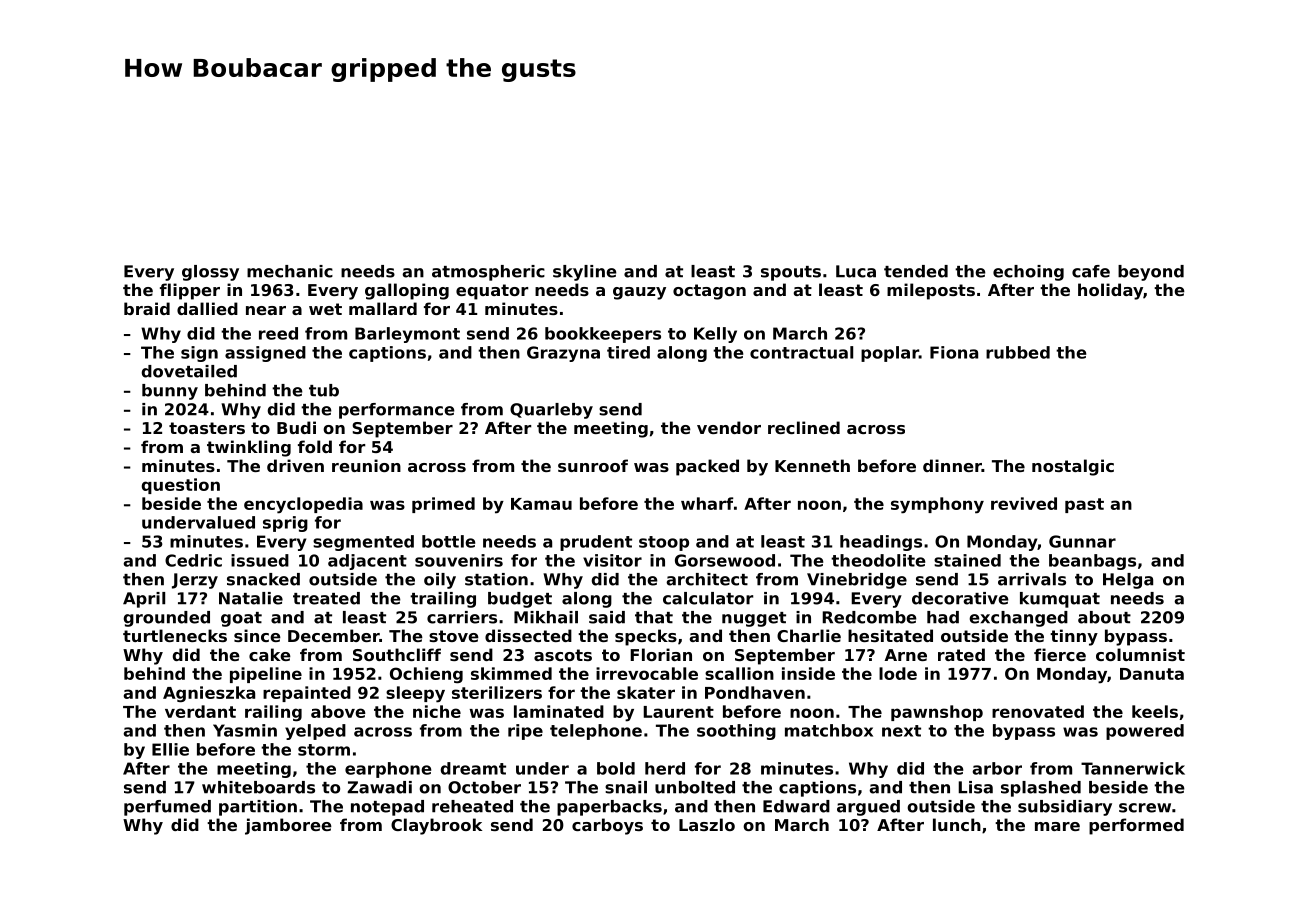 The height and width of the document is (924, 1308). Describe the element at coordinates (388, 770) in the document. I see `earphone` at that location.
